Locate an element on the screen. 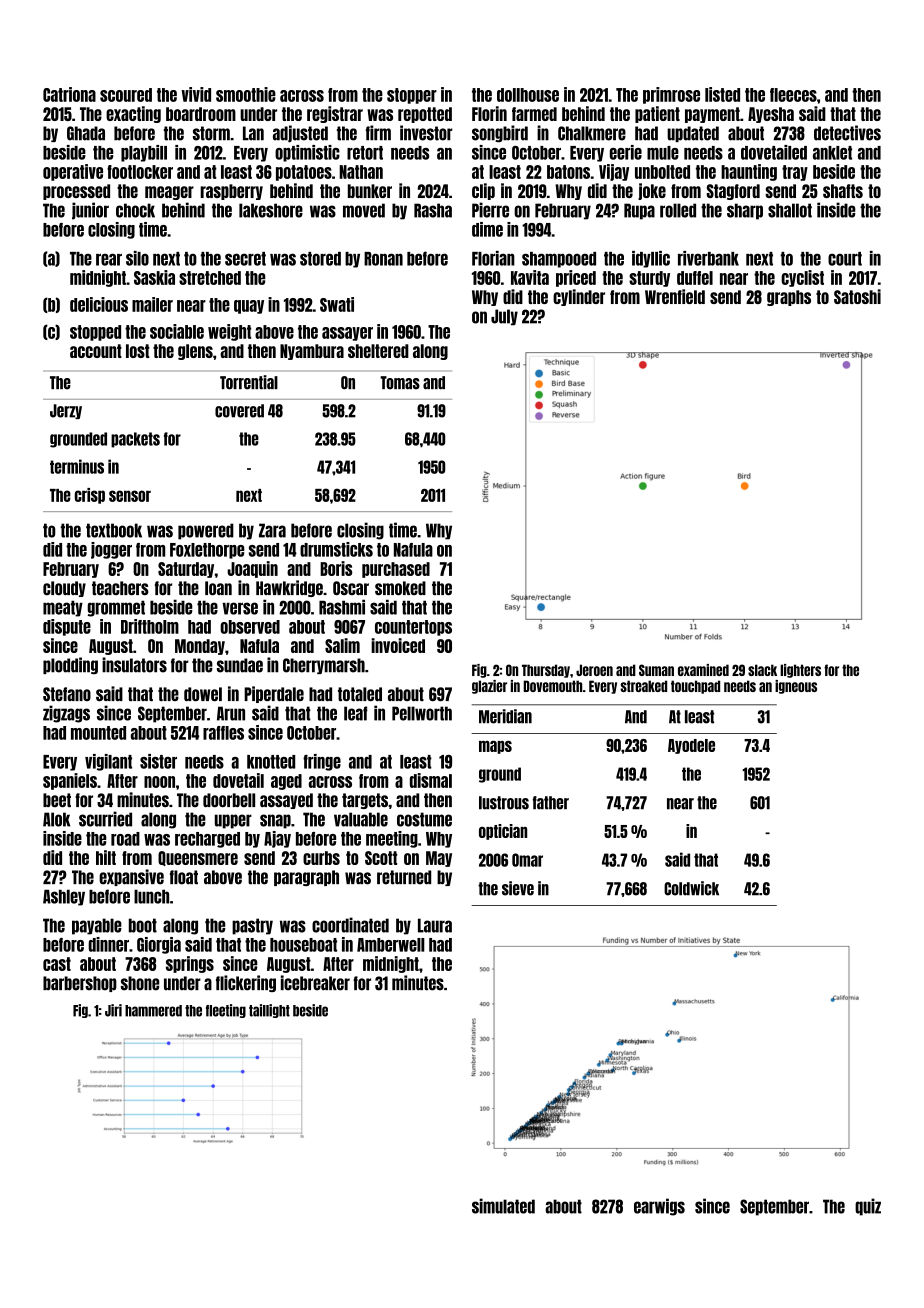 The image size is (924, 1308). Driftholm is located at coordinates (150, 626).
